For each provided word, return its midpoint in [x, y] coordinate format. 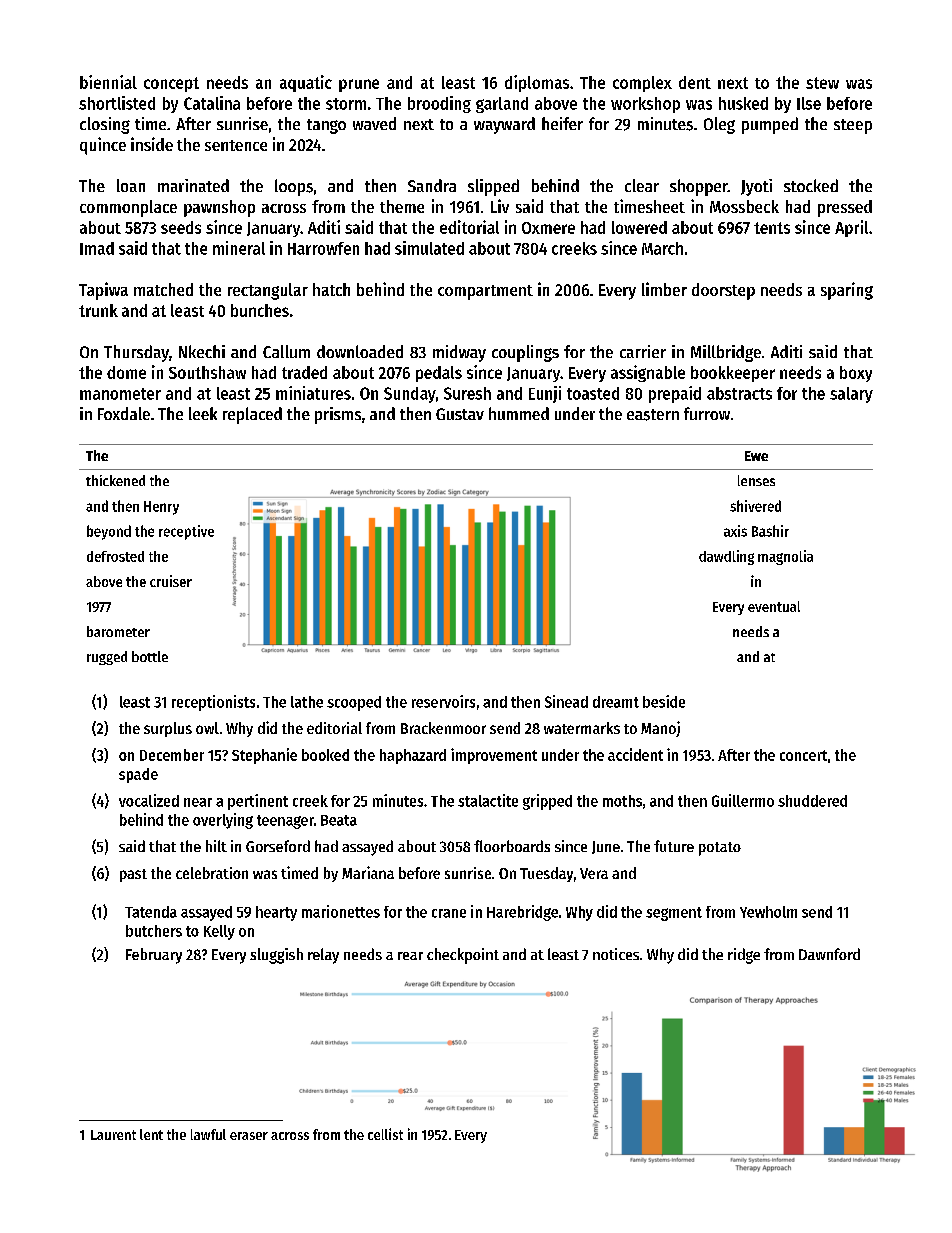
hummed [519, 413]
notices [616, 954]
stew [822, 83]
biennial [108, 82]
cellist [385, 1134]
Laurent [113, 1135]
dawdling [726, 557]
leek [203, 413]
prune [359, 85]
